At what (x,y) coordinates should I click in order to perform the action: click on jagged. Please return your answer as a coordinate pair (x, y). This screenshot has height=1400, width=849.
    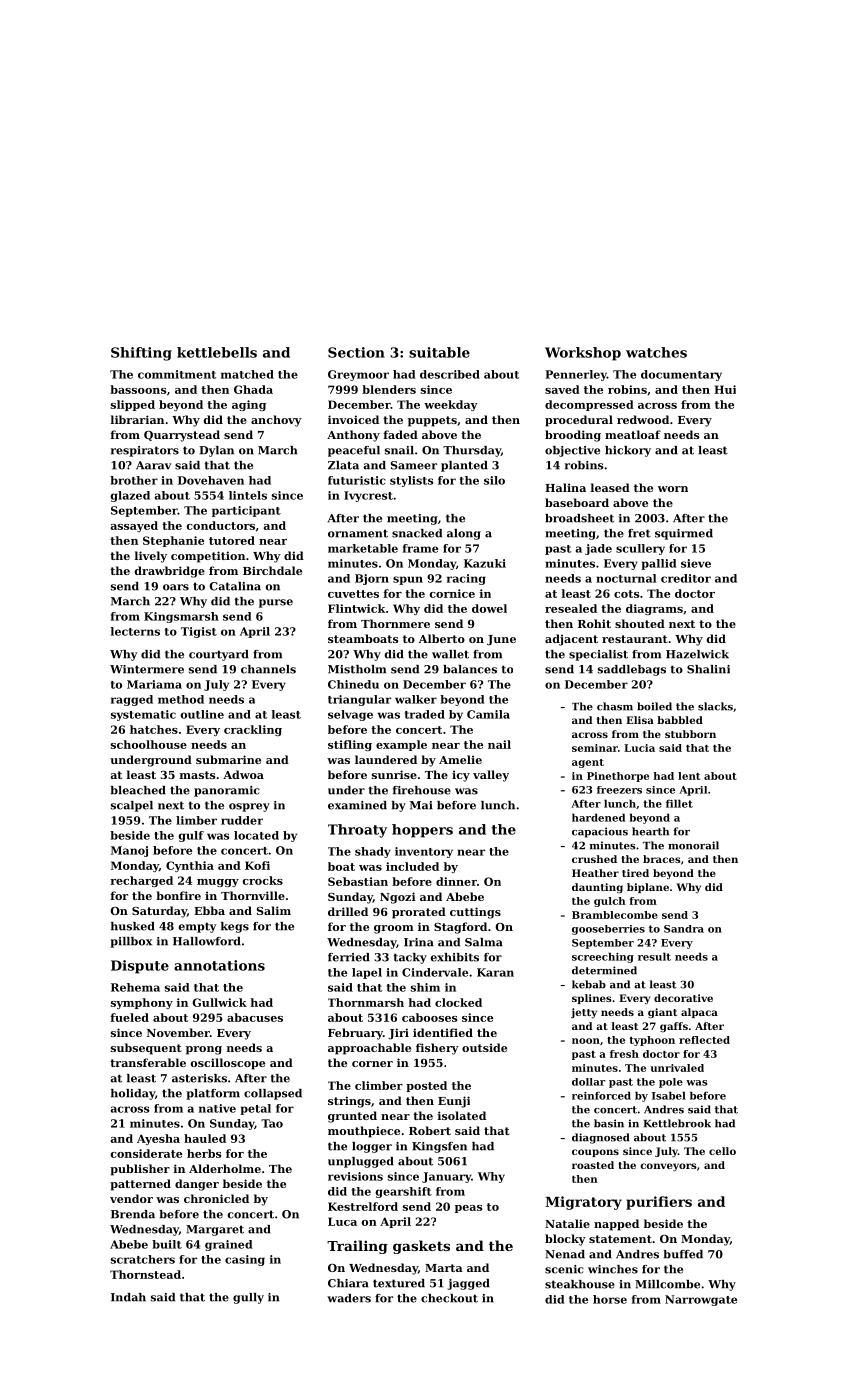
    Looking at the image, I should click on (469, 1284).
